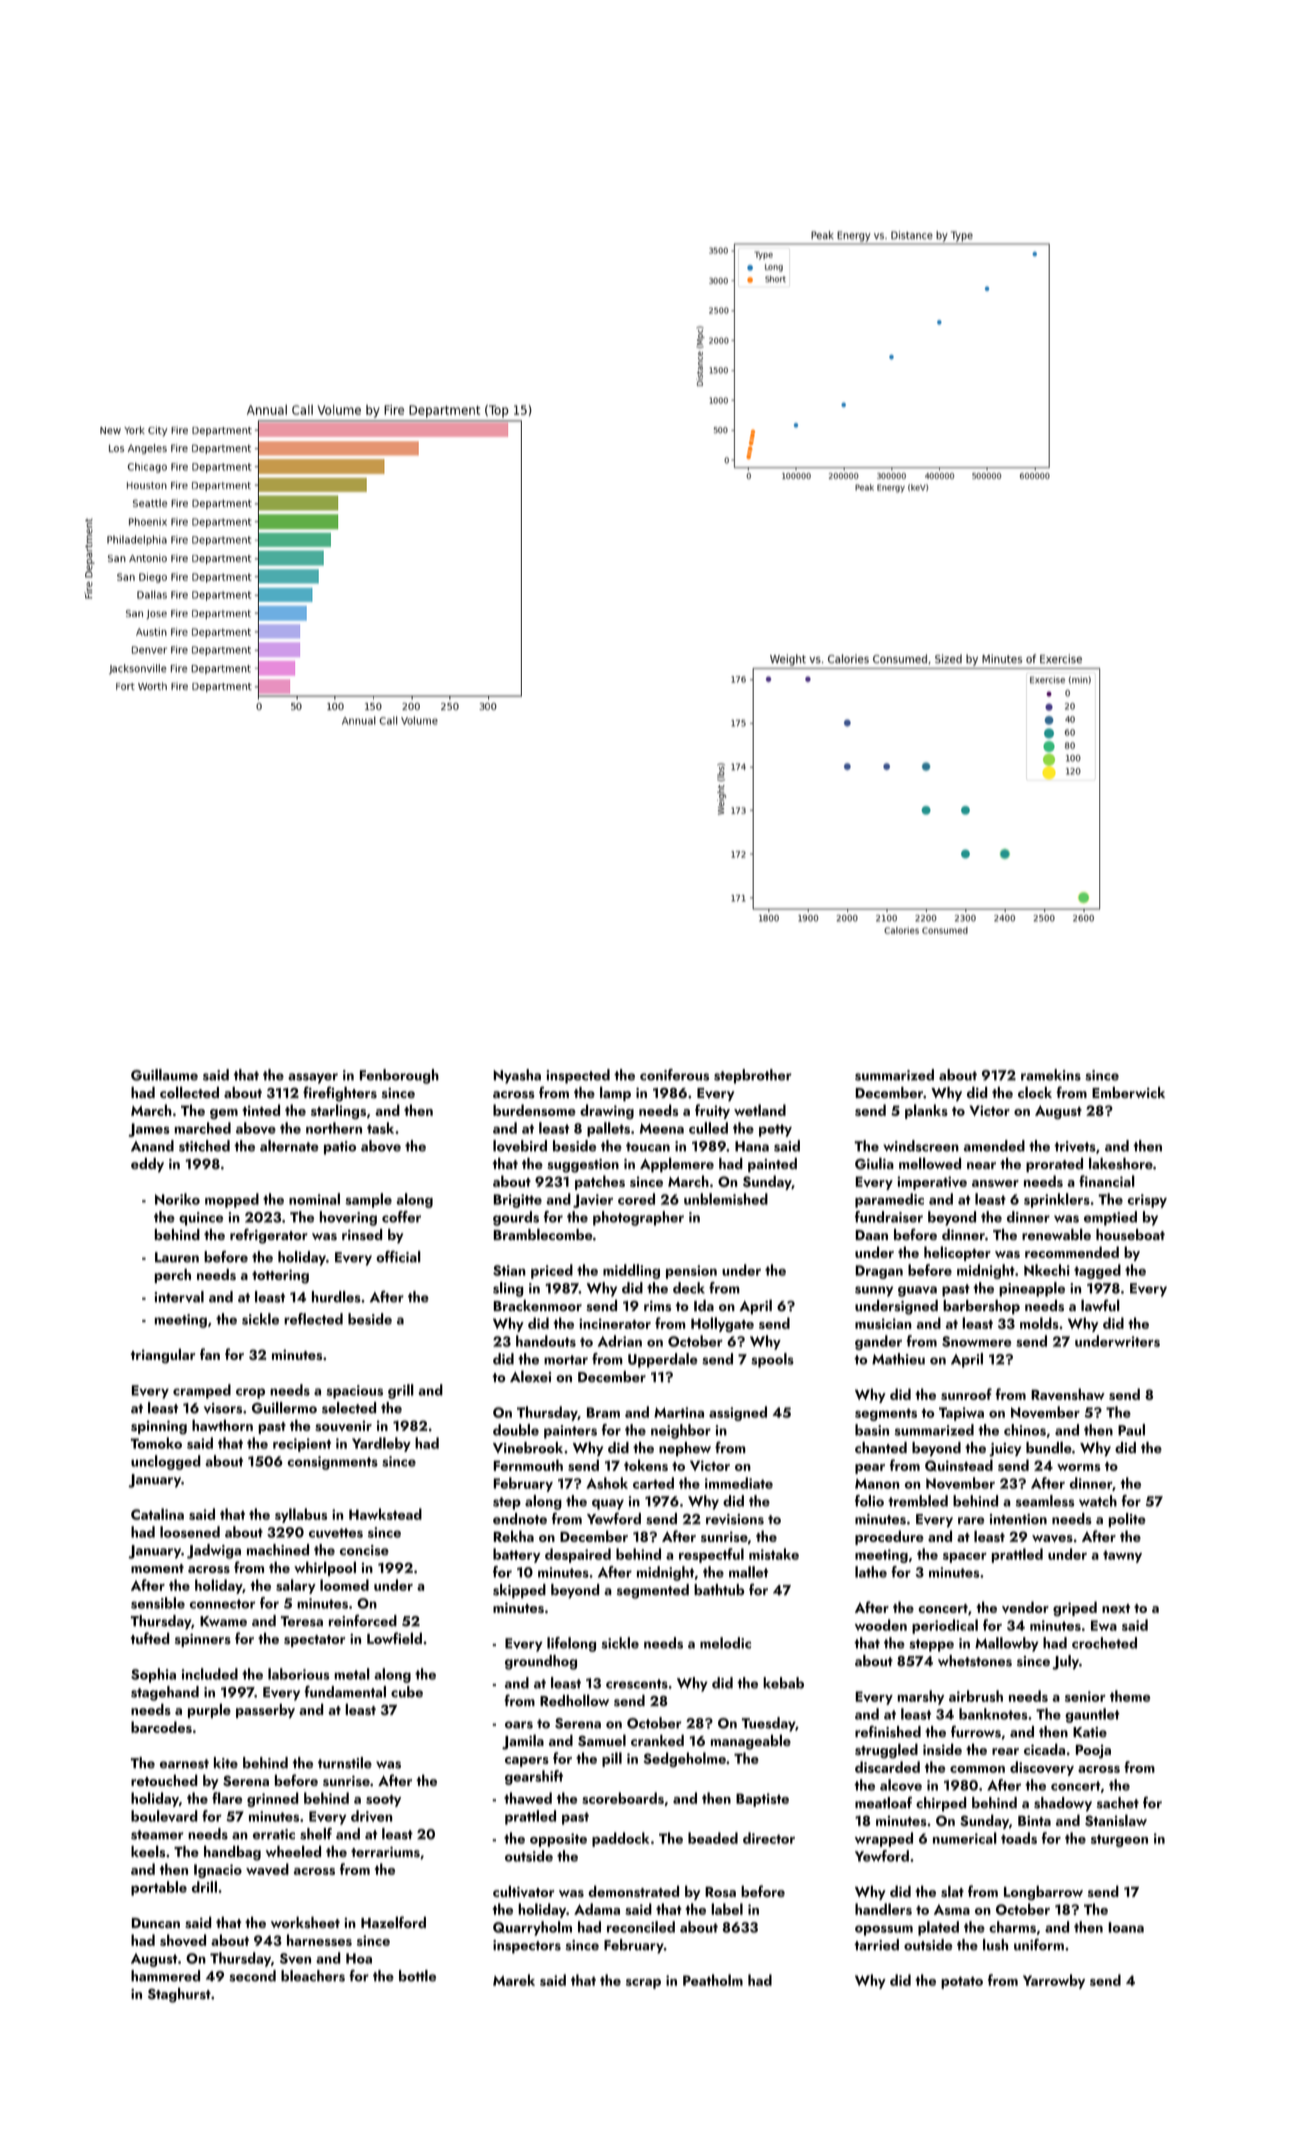 The height and width of the screenshot is (2138, 1298). Describe the element at coordinates (528, 1798) in the screenshot. I see `thawed` at that location.
